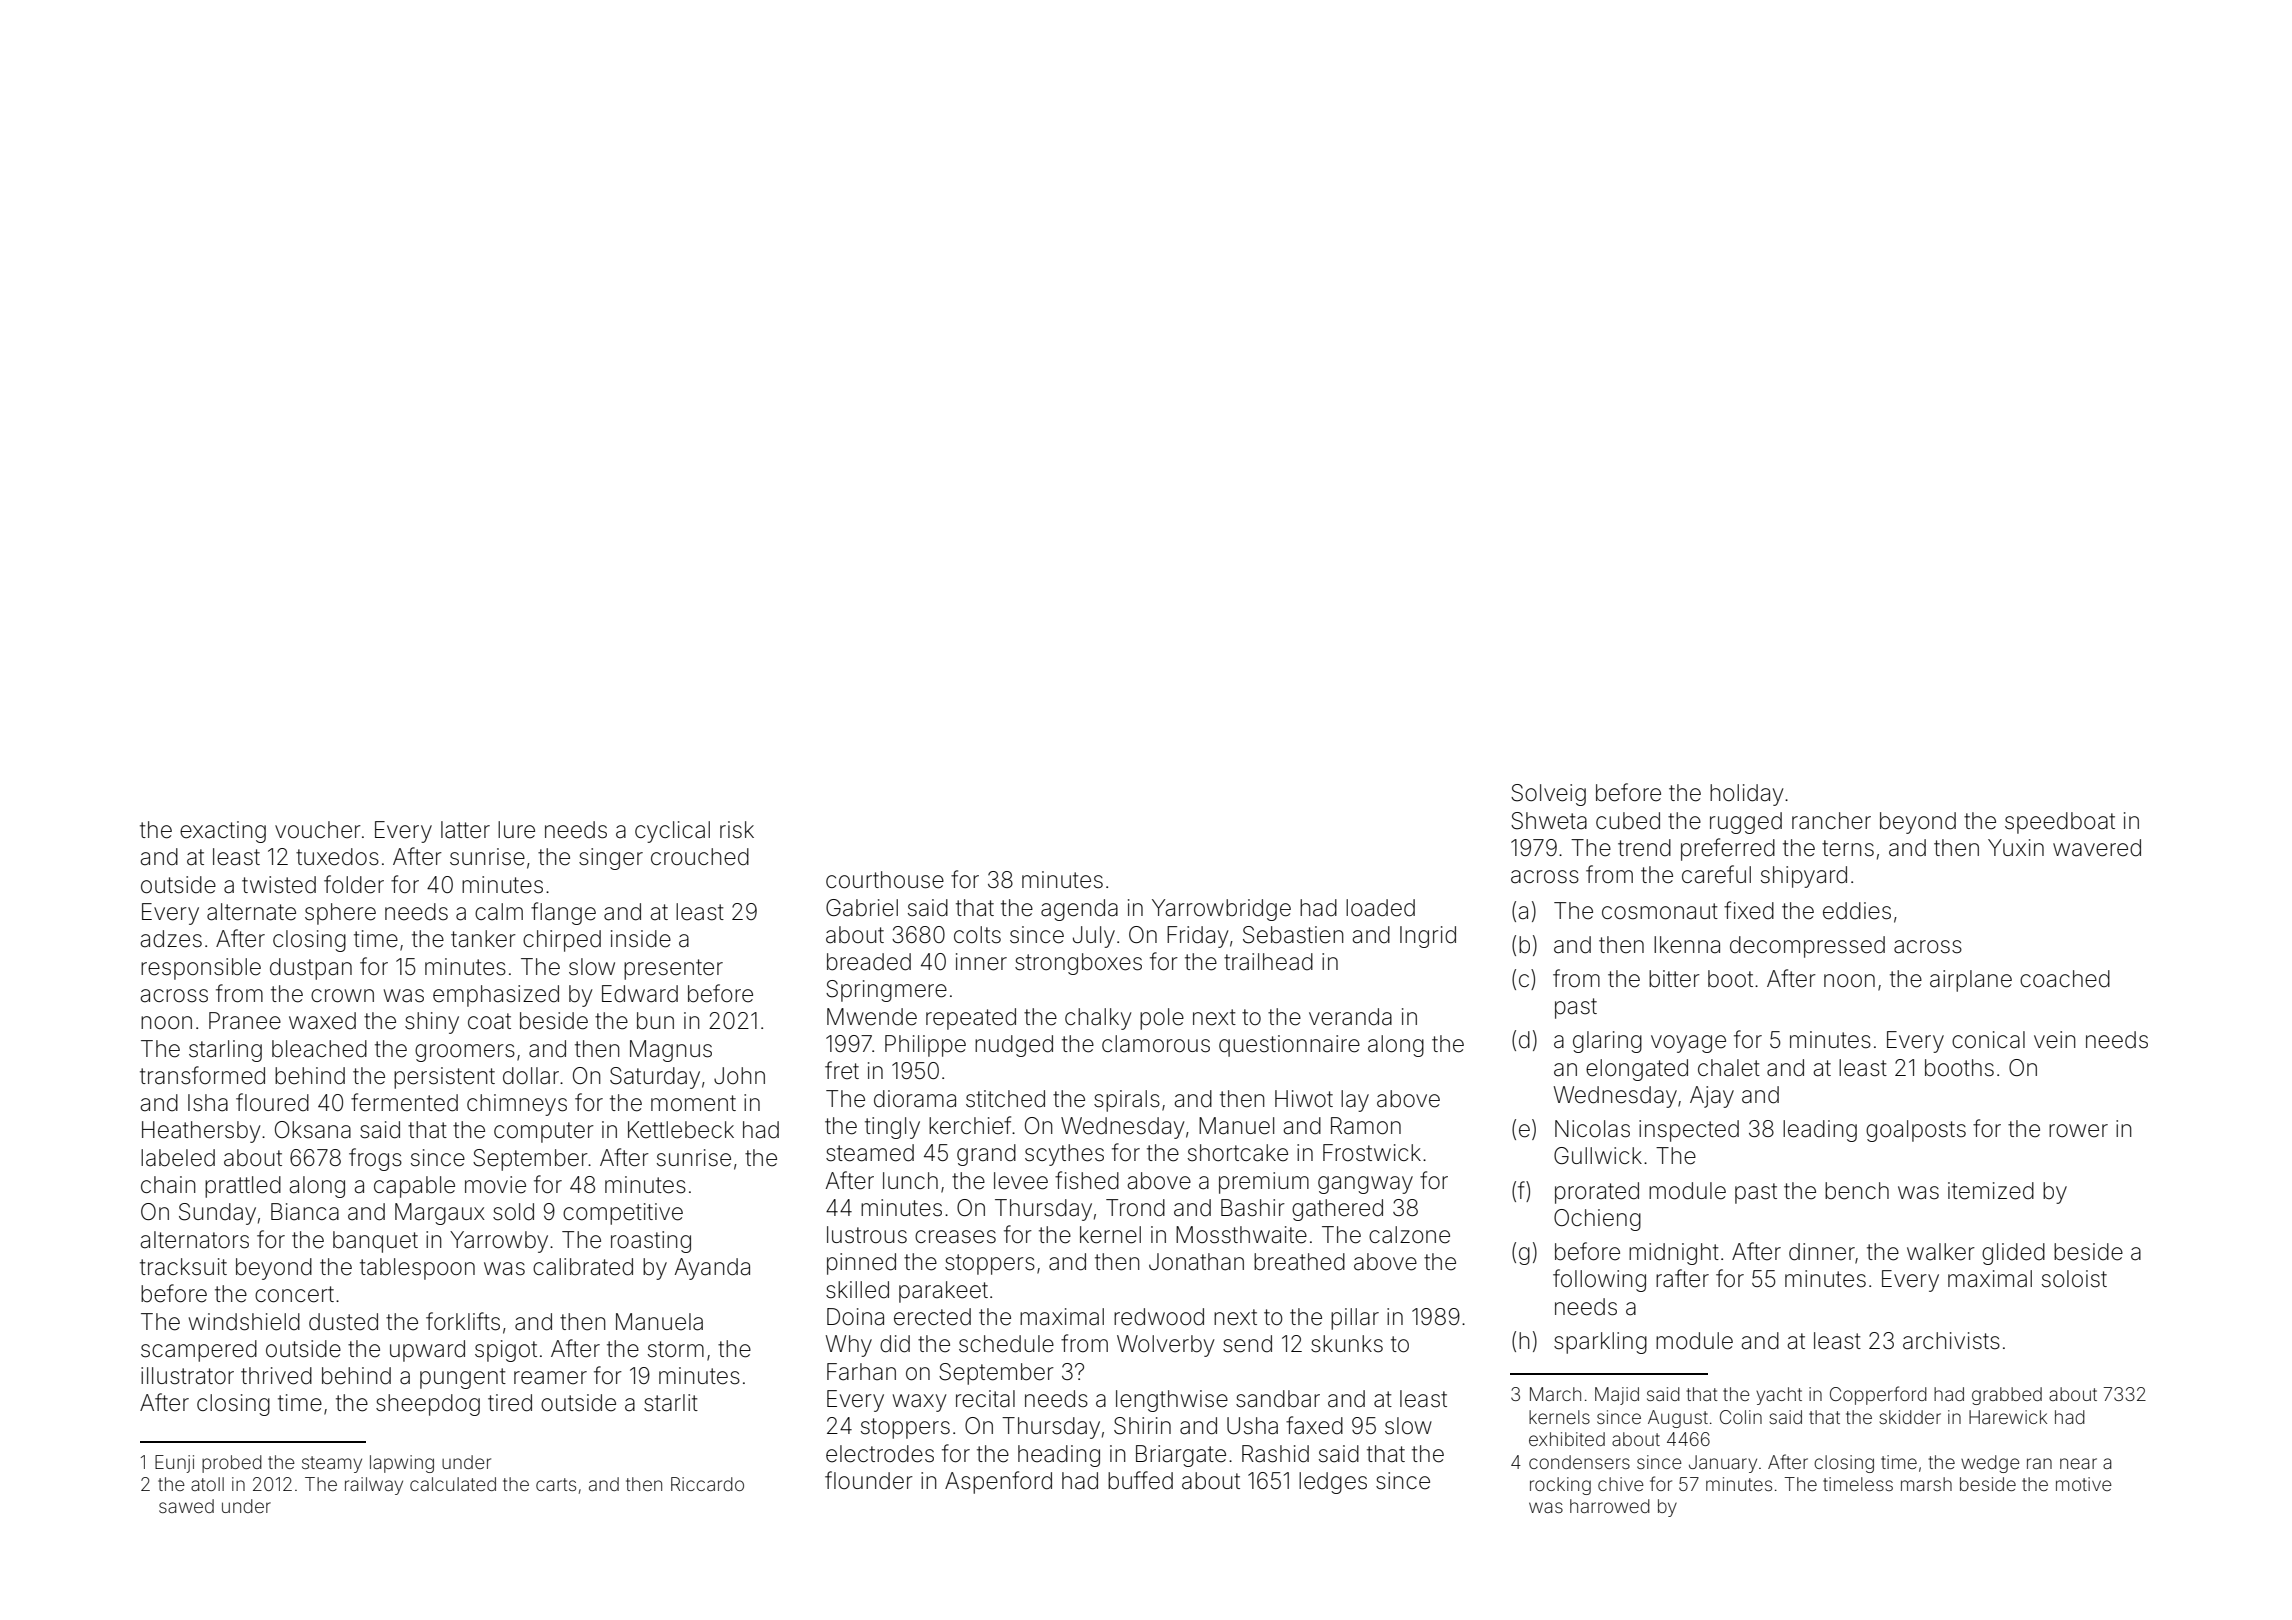 This page has width=2292, height=1620. Describe the element at coordinates (178, 1158) in the page. I see `labeled` at that location.
